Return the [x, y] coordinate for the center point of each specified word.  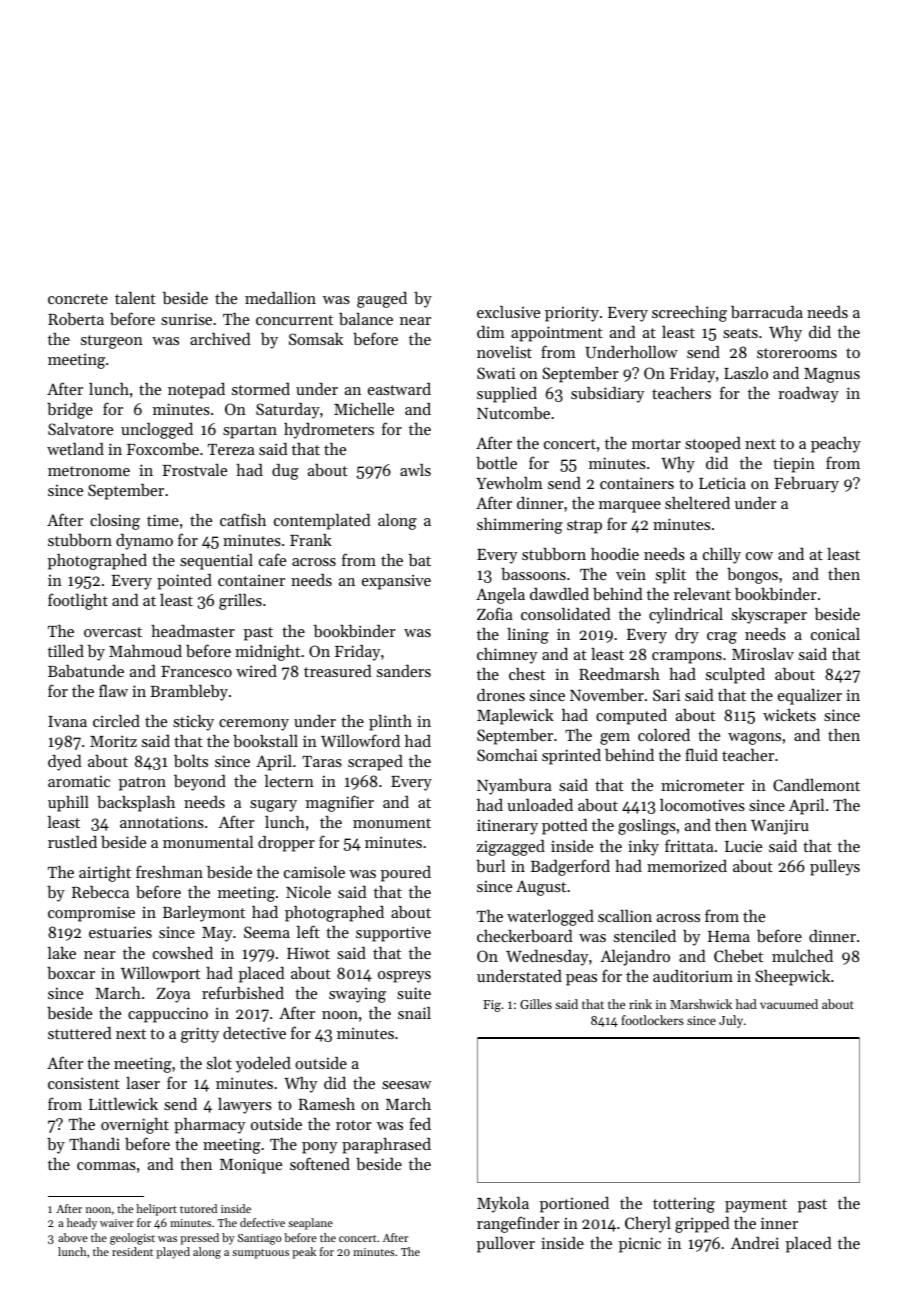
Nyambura [514, 787]
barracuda [767, 312]
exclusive [508, 312]
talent [135, 298]
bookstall [265, 741]
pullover [506, 1245]
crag [722, 638]
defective [262, 1222]
